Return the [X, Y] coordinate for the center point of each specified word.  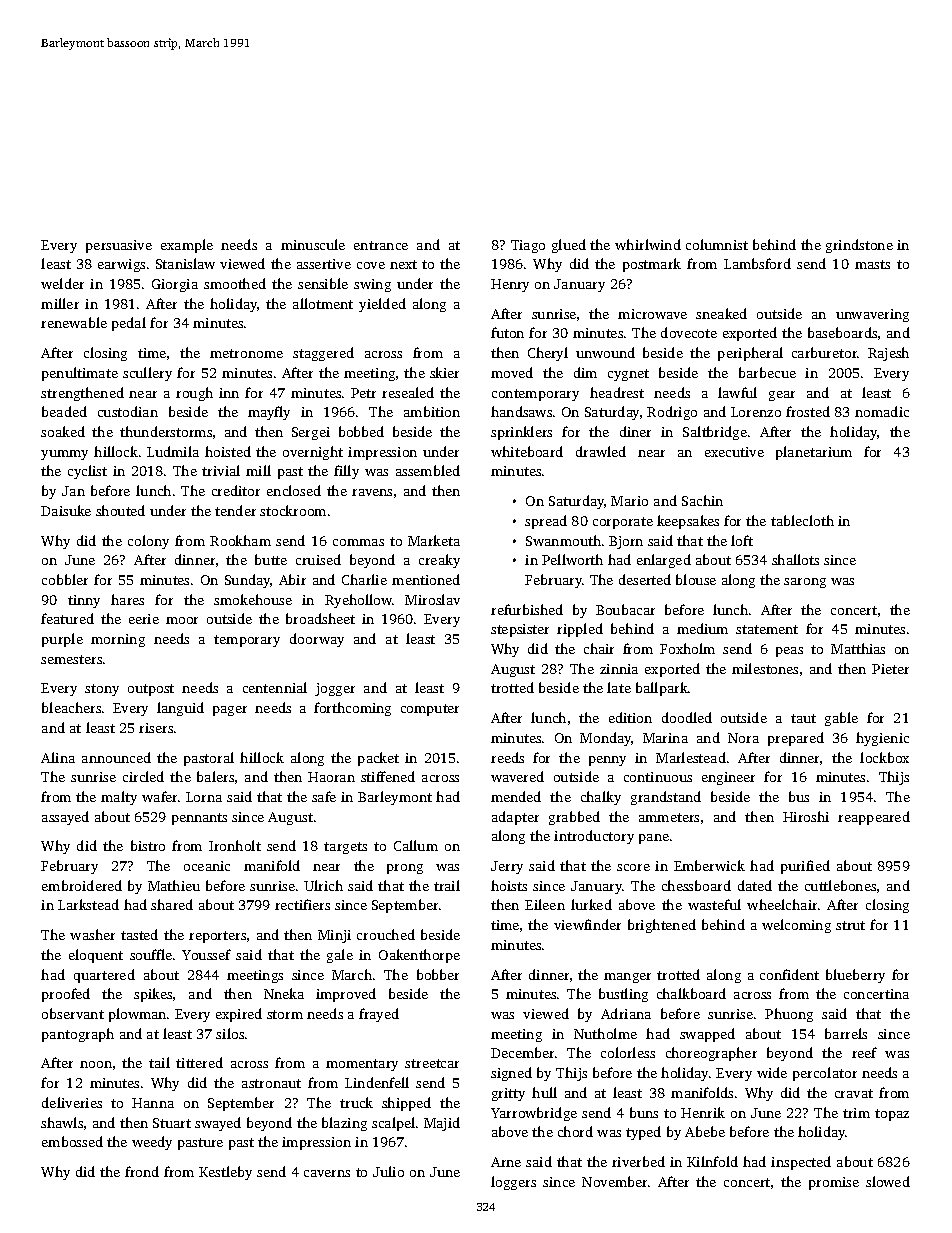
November [614, 1181]
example [187, 246]
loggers [513, 1183]
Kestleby [225, 1173]
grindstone [859, 246]
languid [180, 709]
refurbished [527, 609]
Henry [510, 285]
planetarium [814, 453]
